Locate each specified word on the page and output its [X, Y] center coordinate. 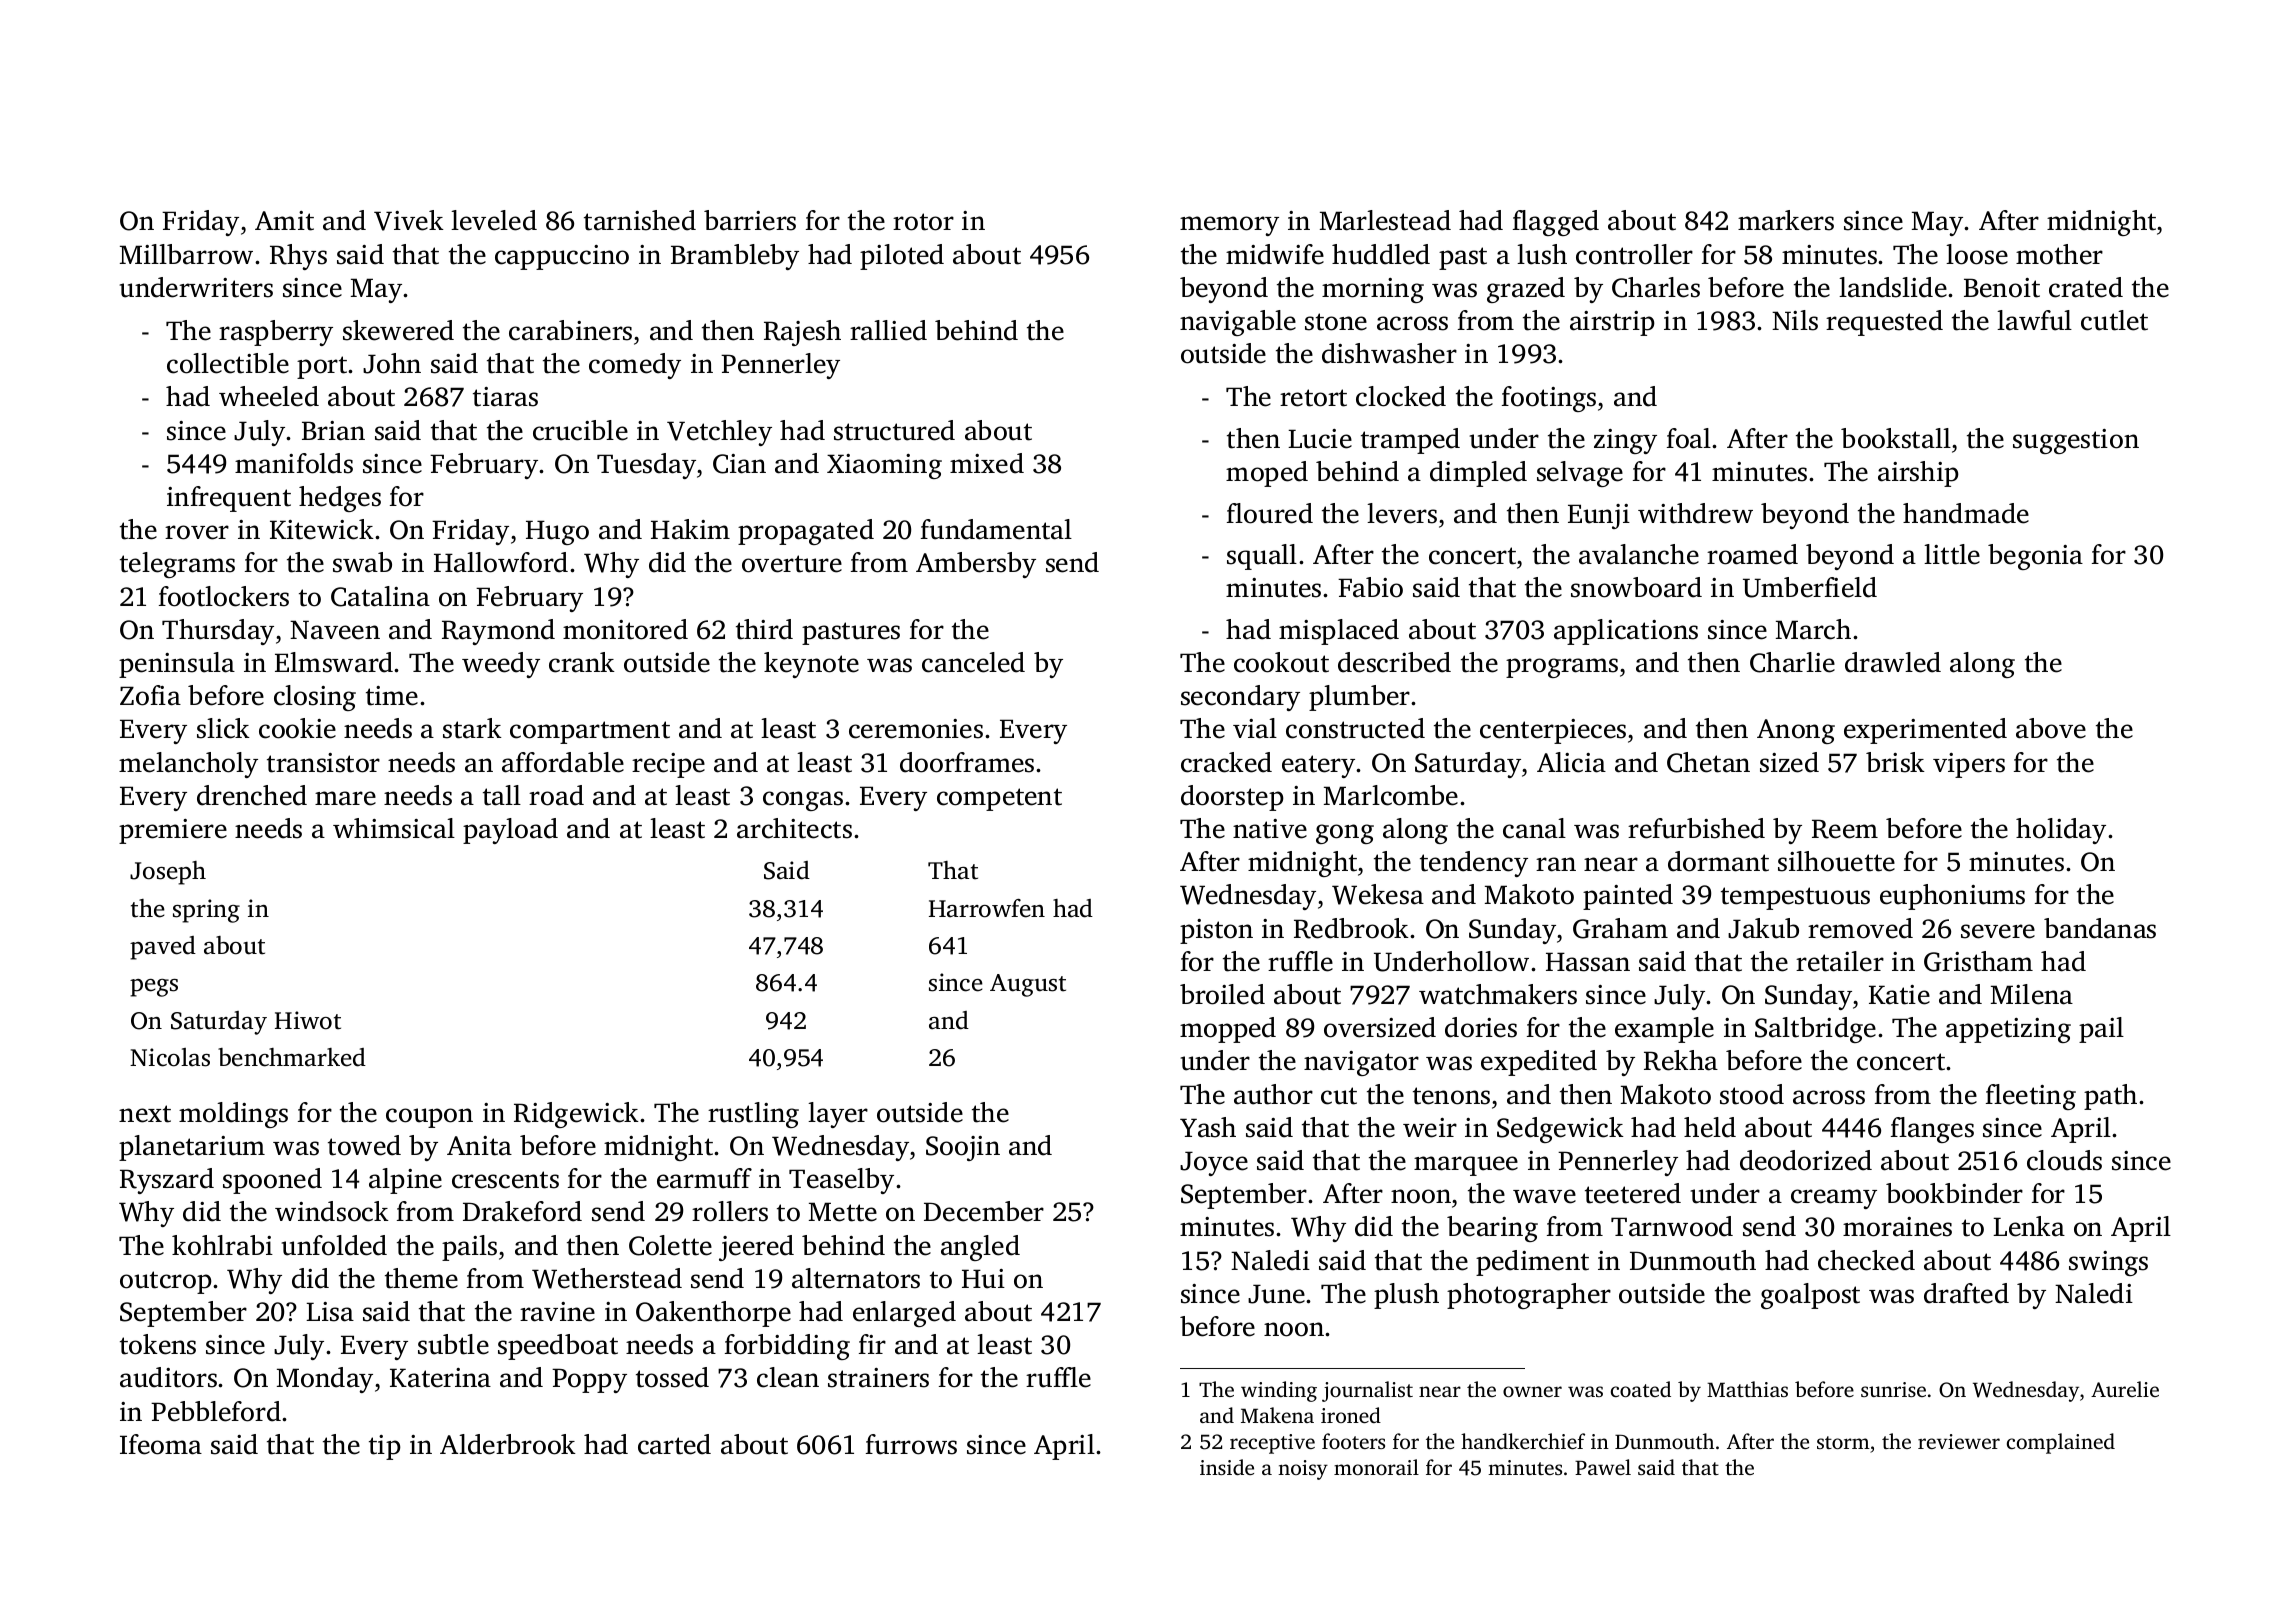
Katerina [440, 1378]
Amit [284, 221]
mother [2059, 254]
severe [1998, 931]
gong [1345, 834]
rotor [923, 222]
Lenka [2029, 1226]
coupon [429, 1118]
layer [838, 1115]
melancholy [188, 765]
